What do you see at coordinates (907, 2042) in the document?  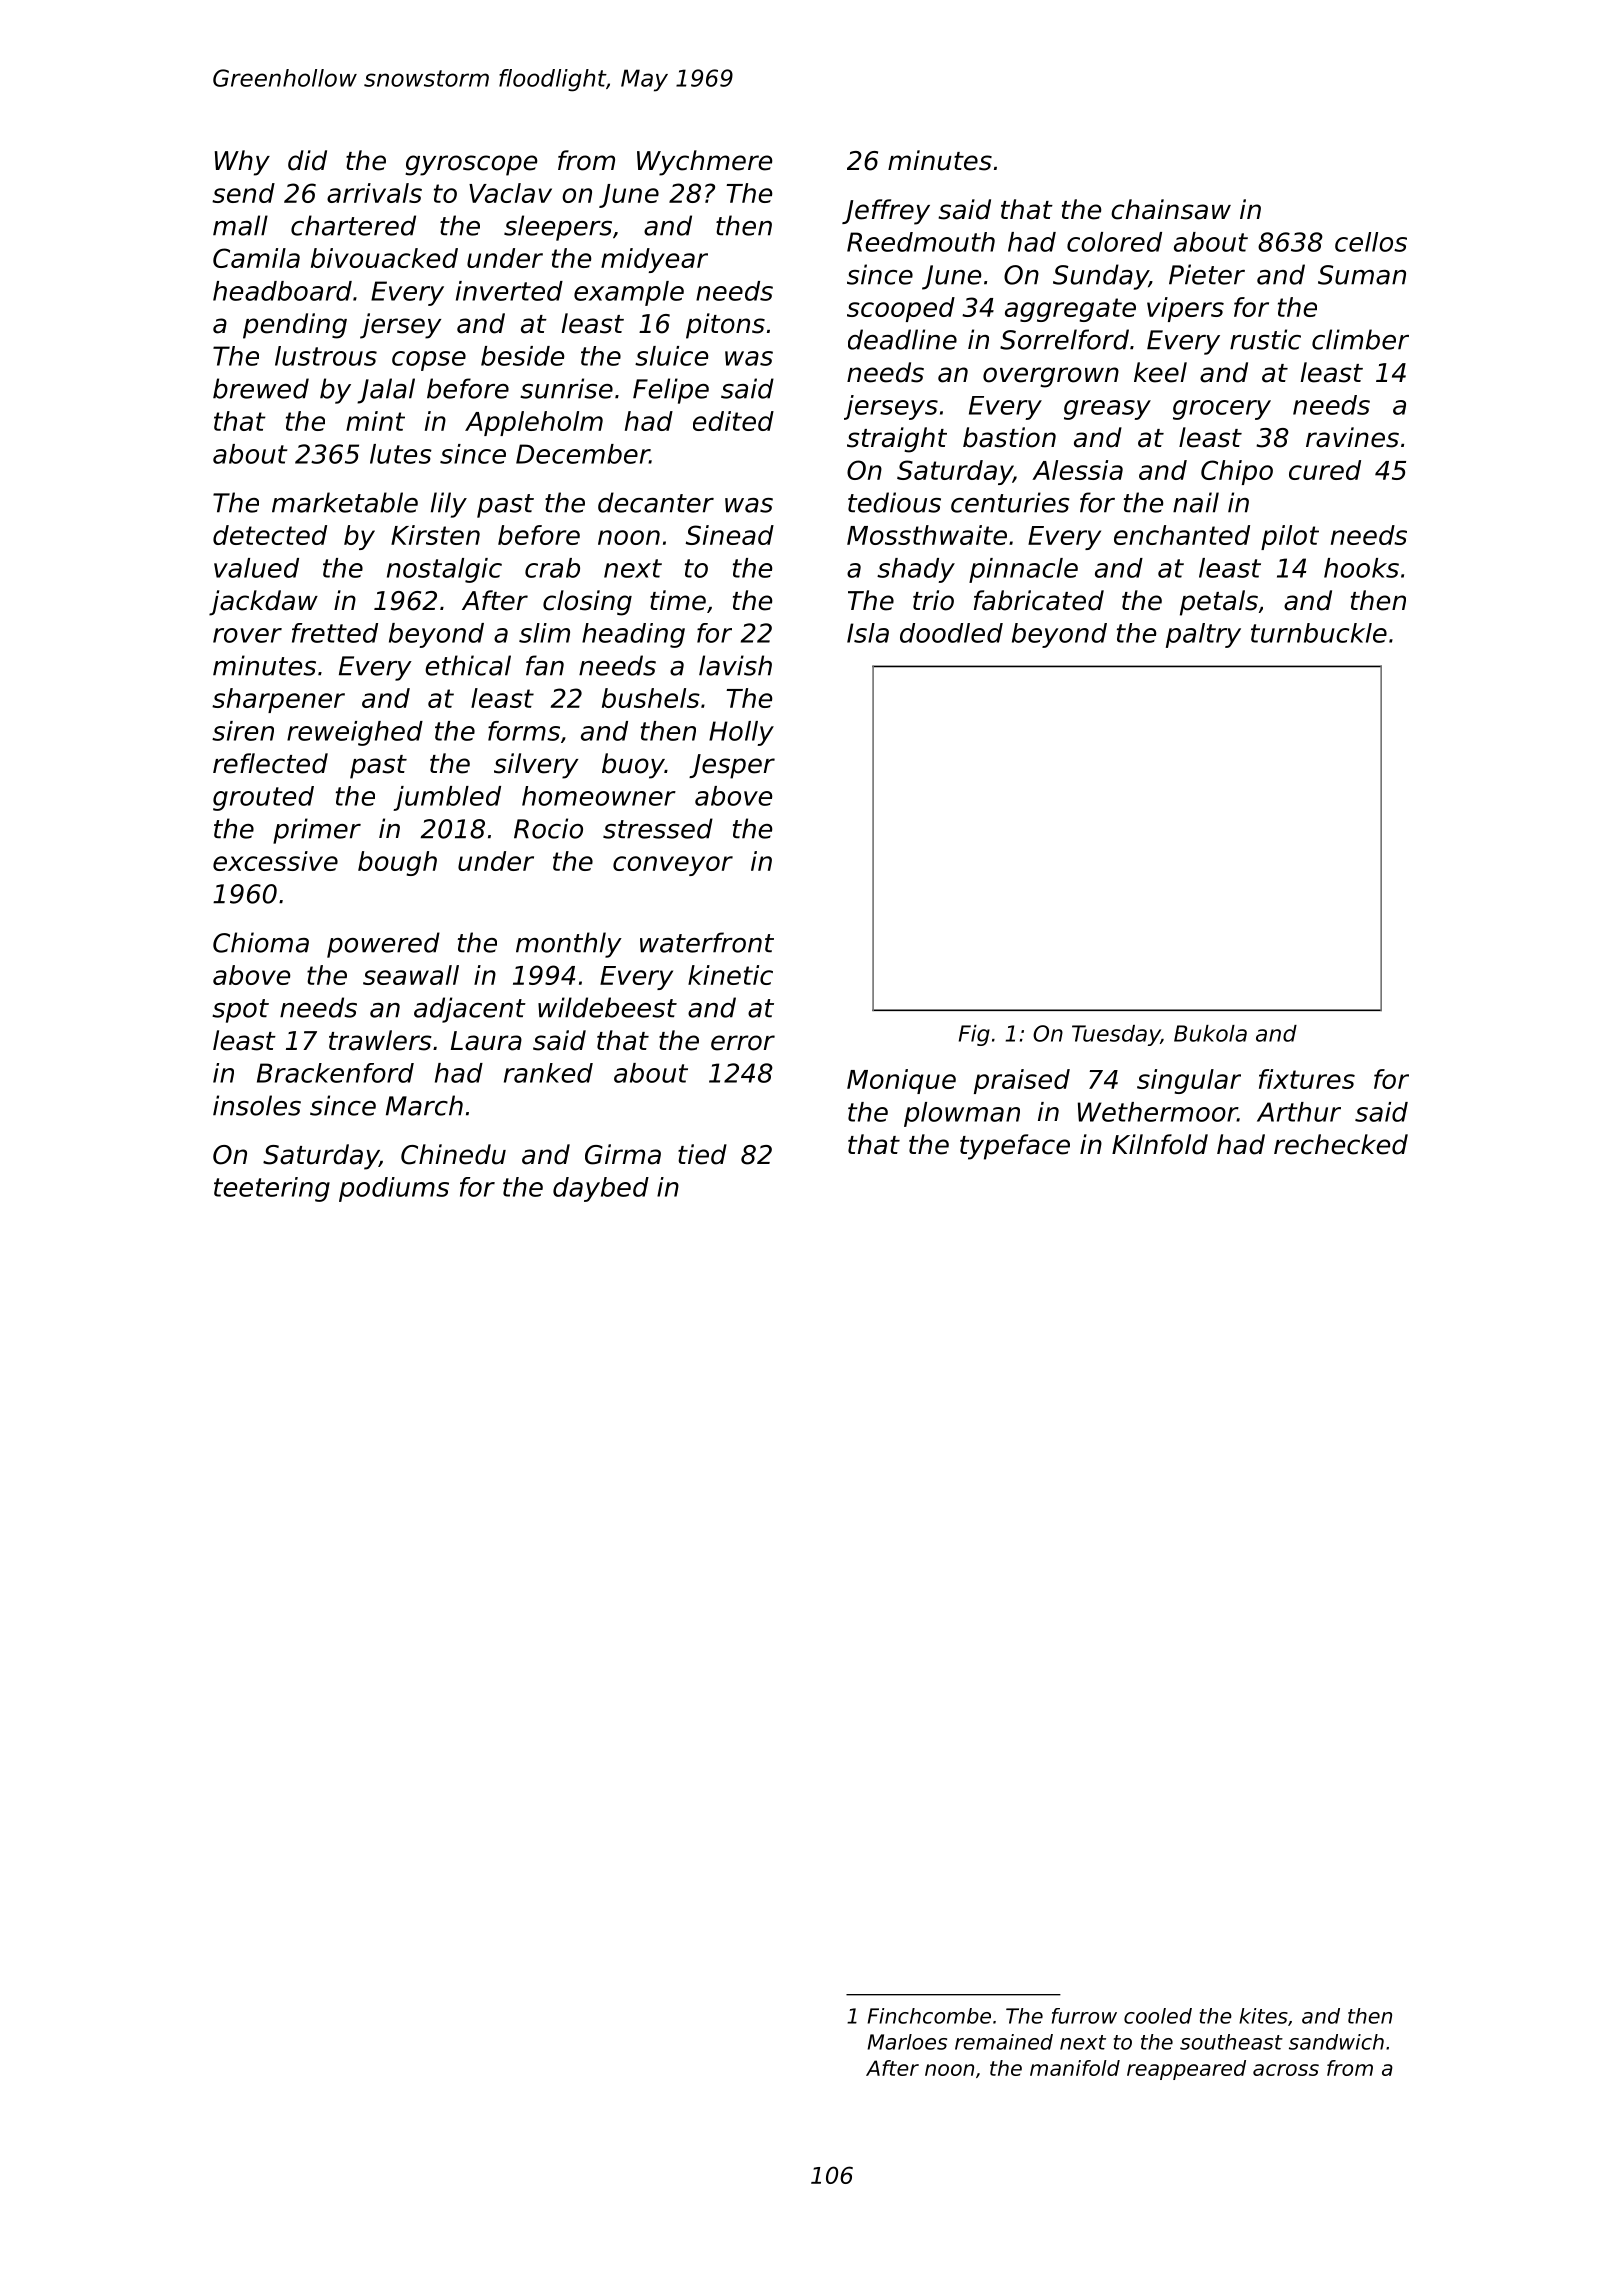 I see `Marloes` at bounding box center [907, 2042].
